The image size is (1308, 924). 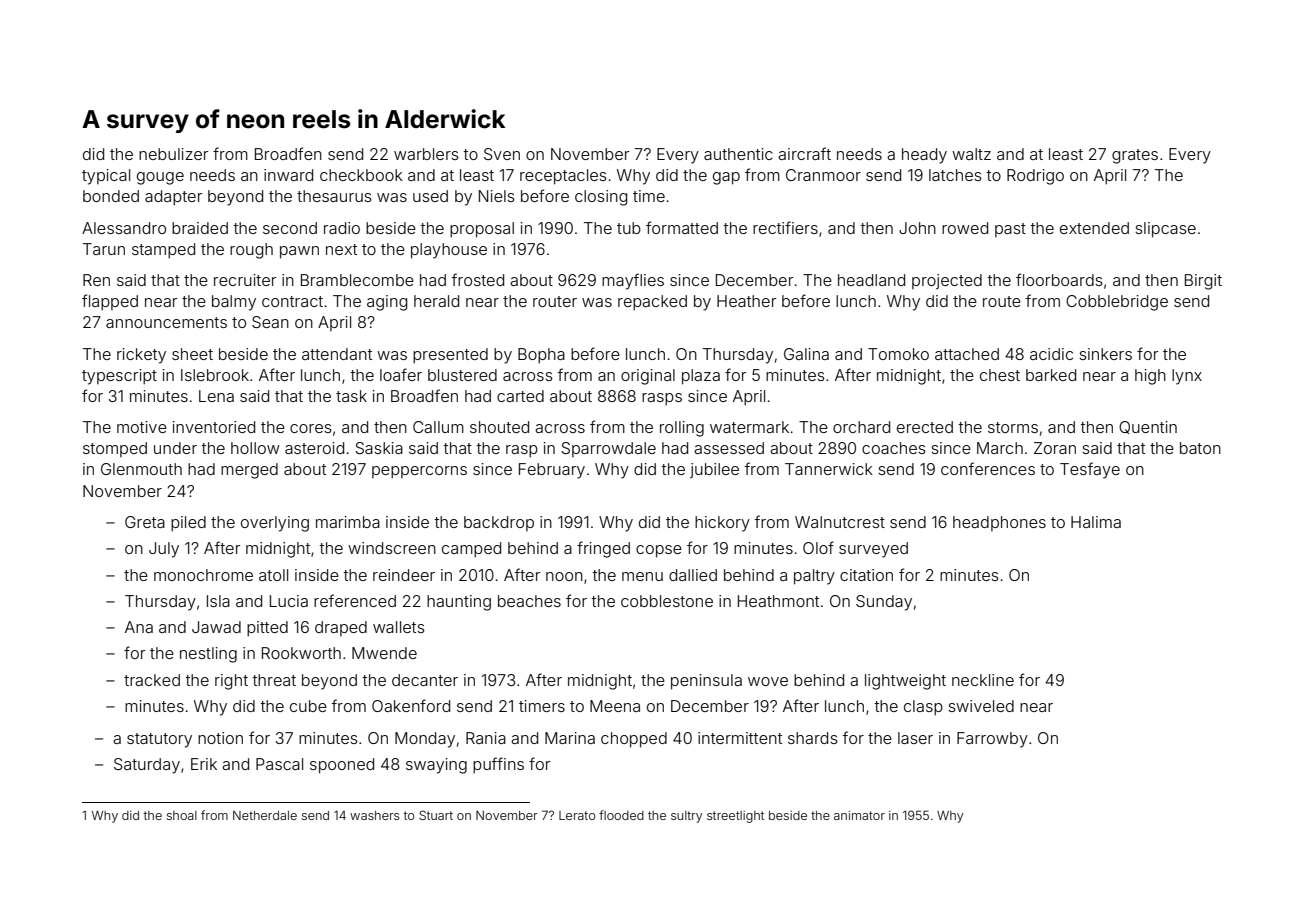 I want to click on past, so click(x=1010, y=230).
